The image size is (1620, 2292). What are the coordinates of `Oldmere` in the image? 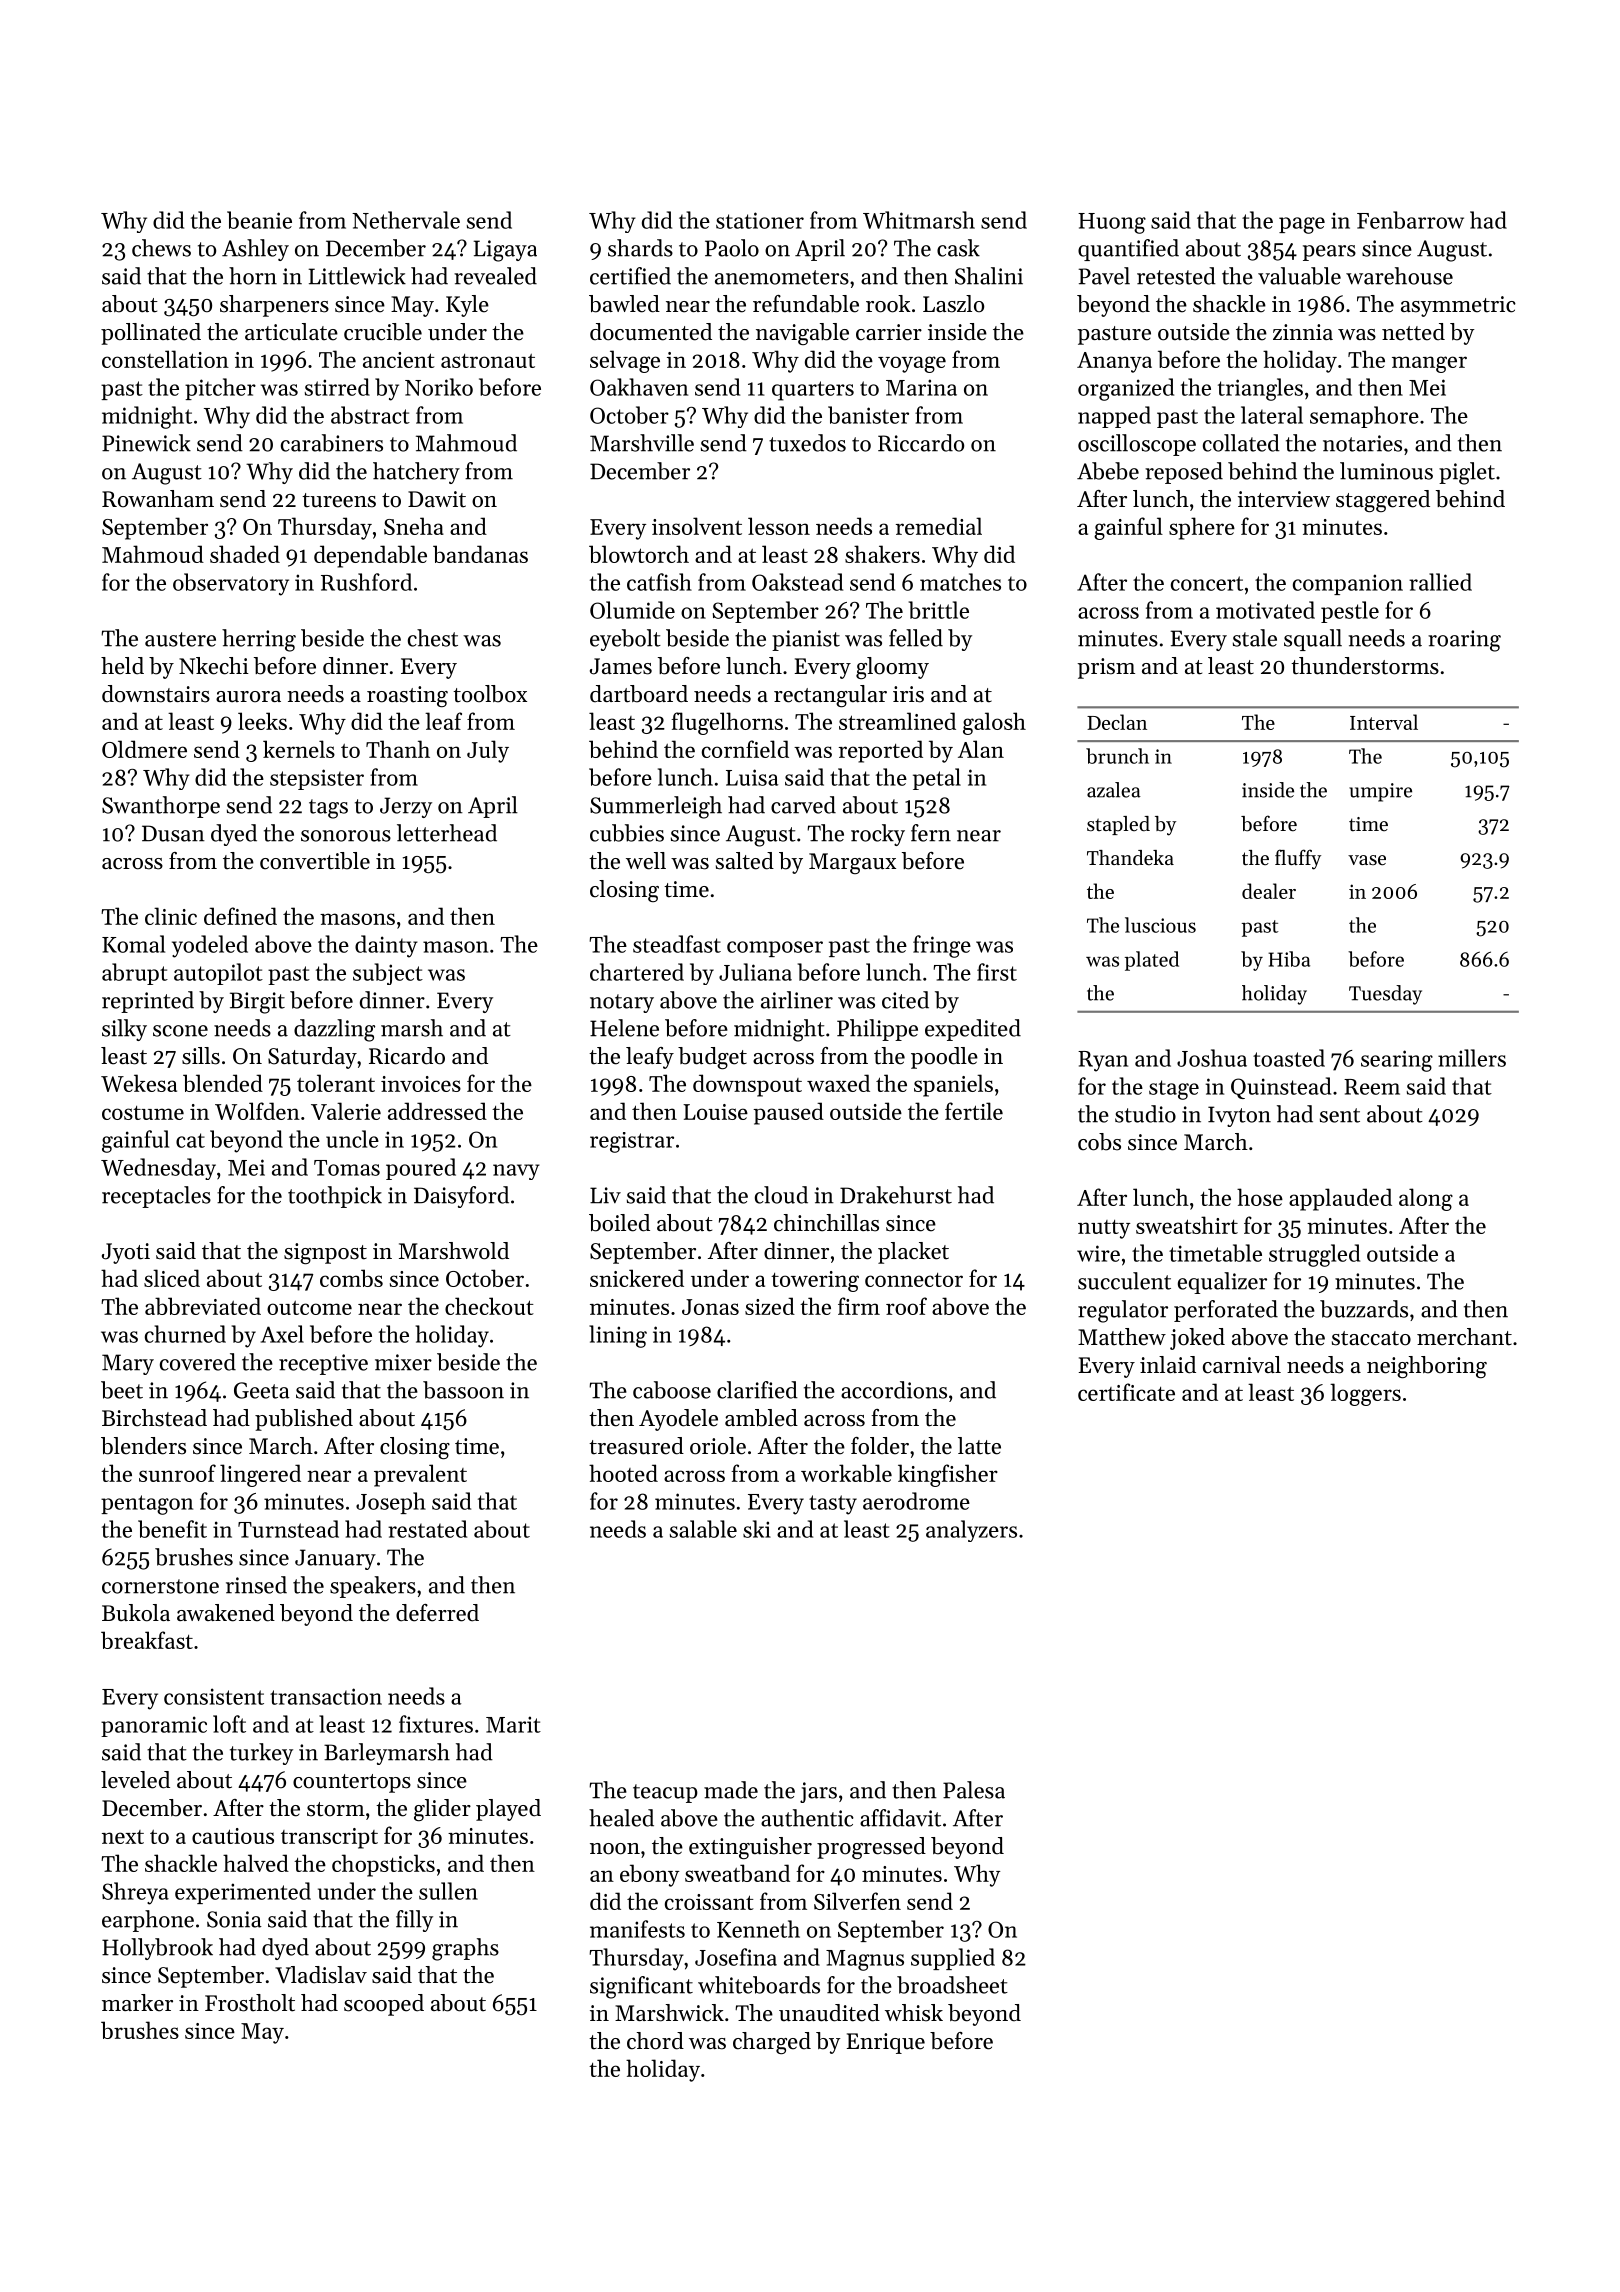 It's located at (144, 749).
